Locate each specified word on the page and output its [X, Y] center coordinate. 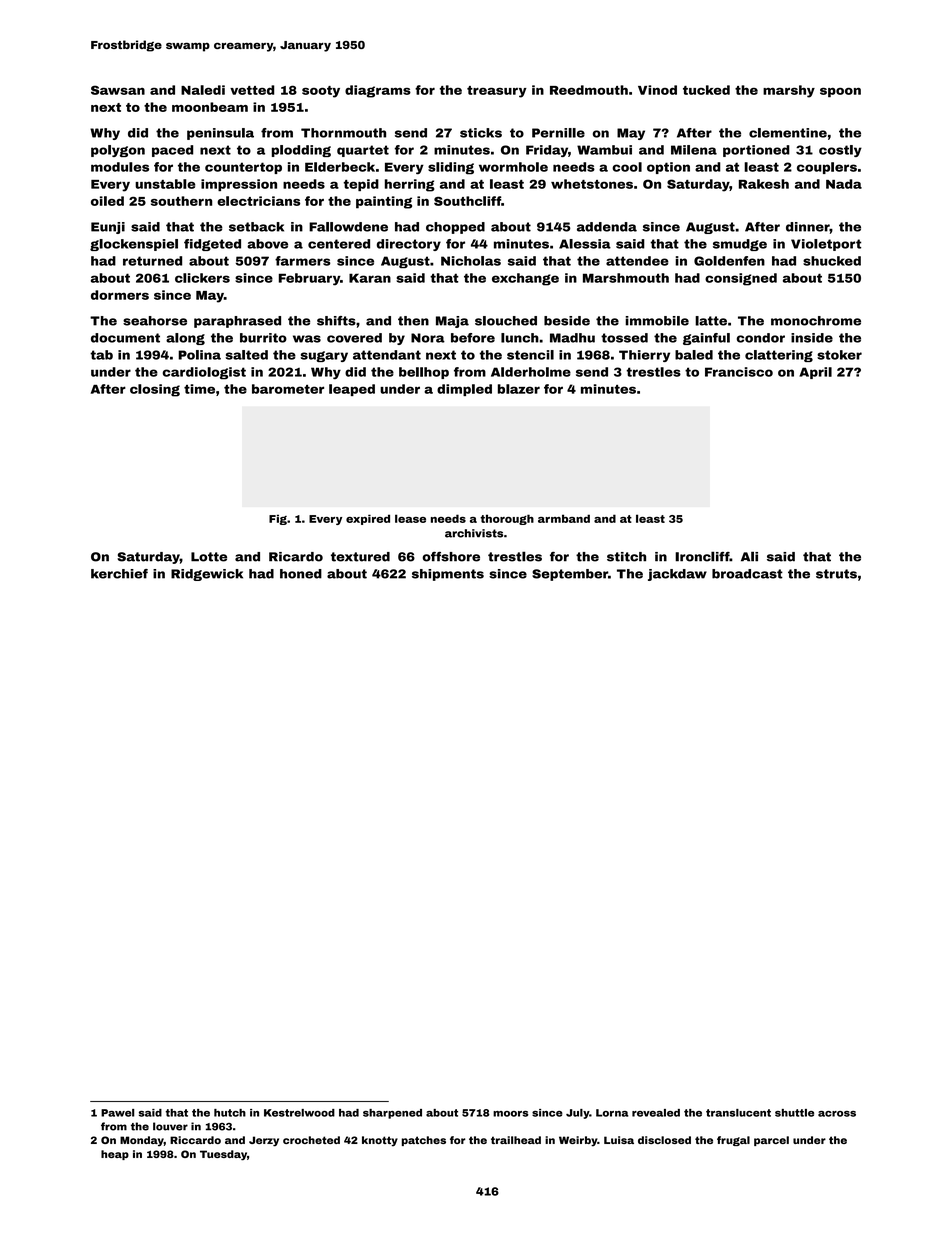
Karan [370, 278]
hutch [230, 1113]
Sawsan [118, 90]
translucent [738, 1113]
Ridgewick [207, 575]
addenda [607, 227]
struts [836, 574]
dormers [120, 295]
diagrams [378, 91]
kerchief [119, 574]
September [570, 575]
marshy [789, 91]
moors [510, 1114]
